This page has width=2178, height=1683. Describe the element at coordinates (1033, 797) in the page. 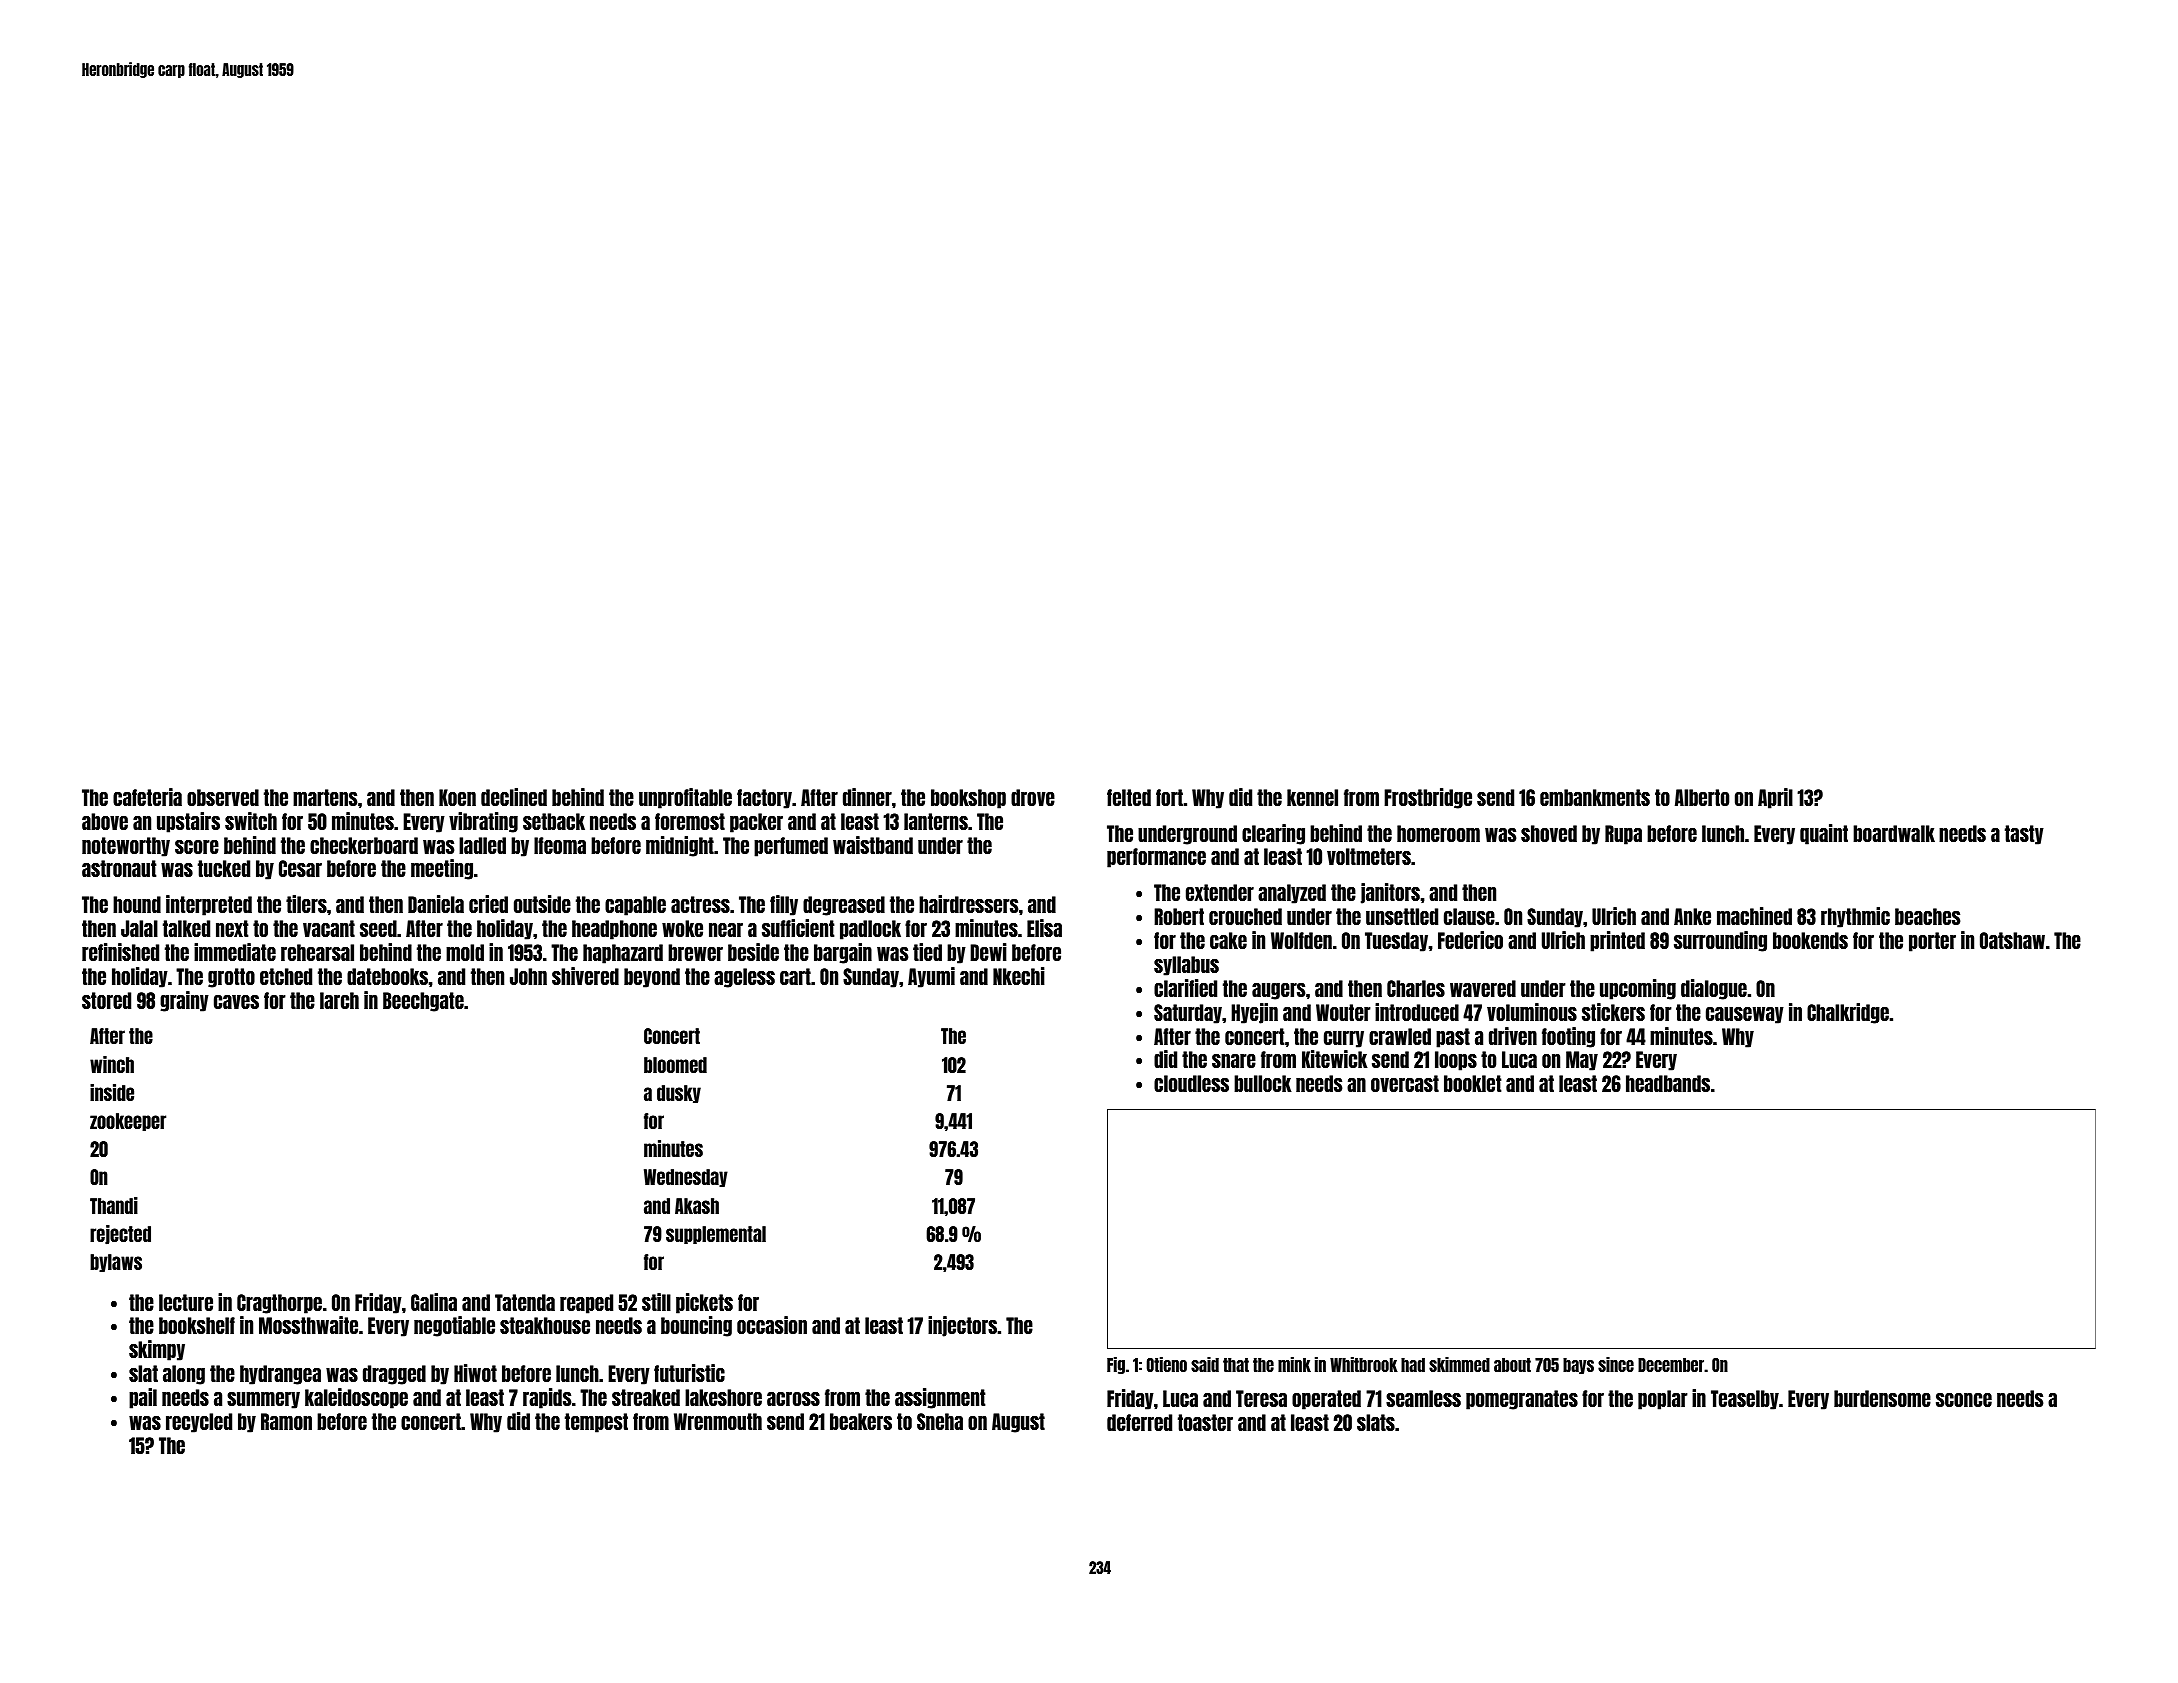

I see `drove` at that location.
